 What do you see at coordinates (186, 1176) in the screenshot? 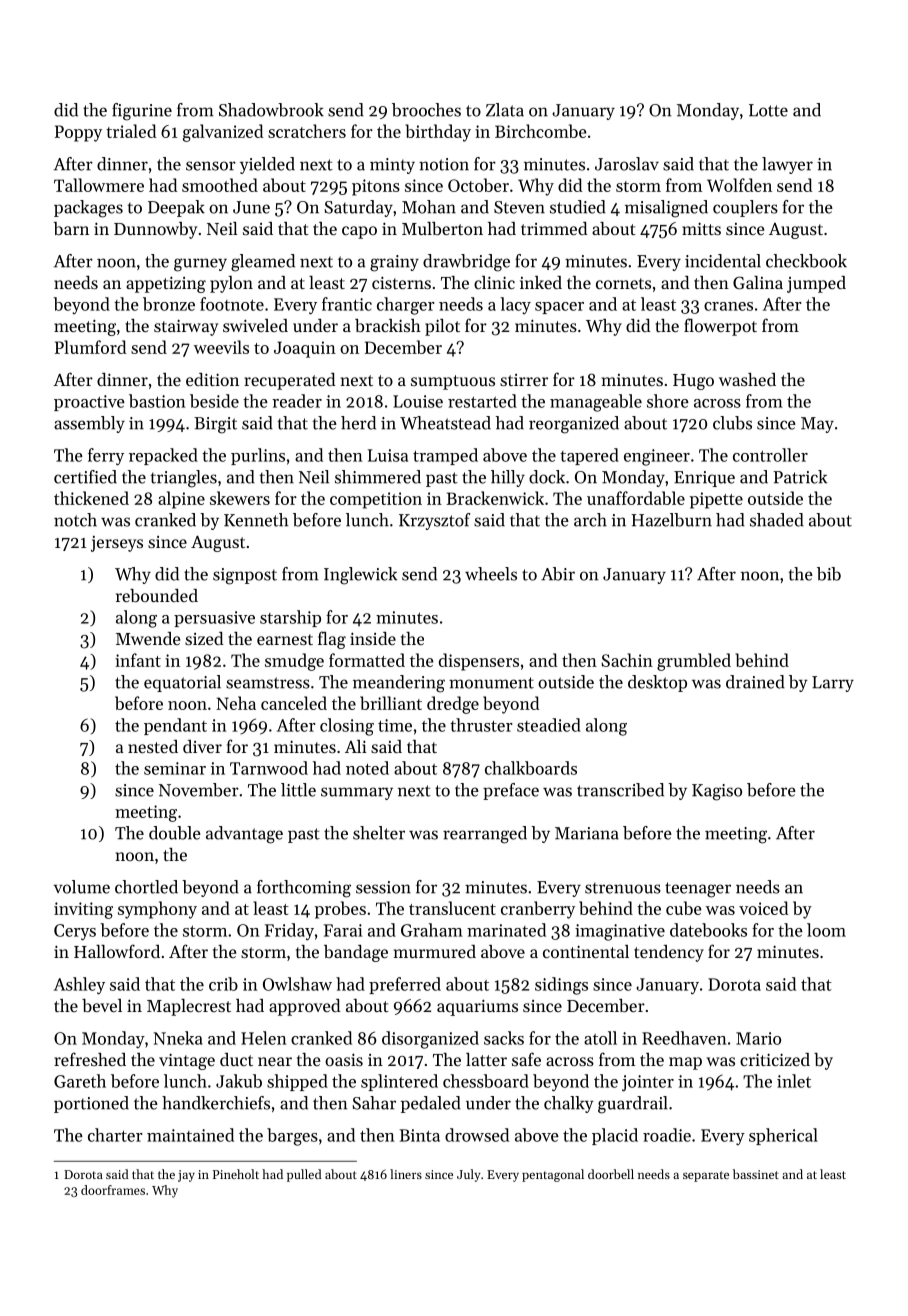
I see `jay` at bounding box center [186, 1176].
